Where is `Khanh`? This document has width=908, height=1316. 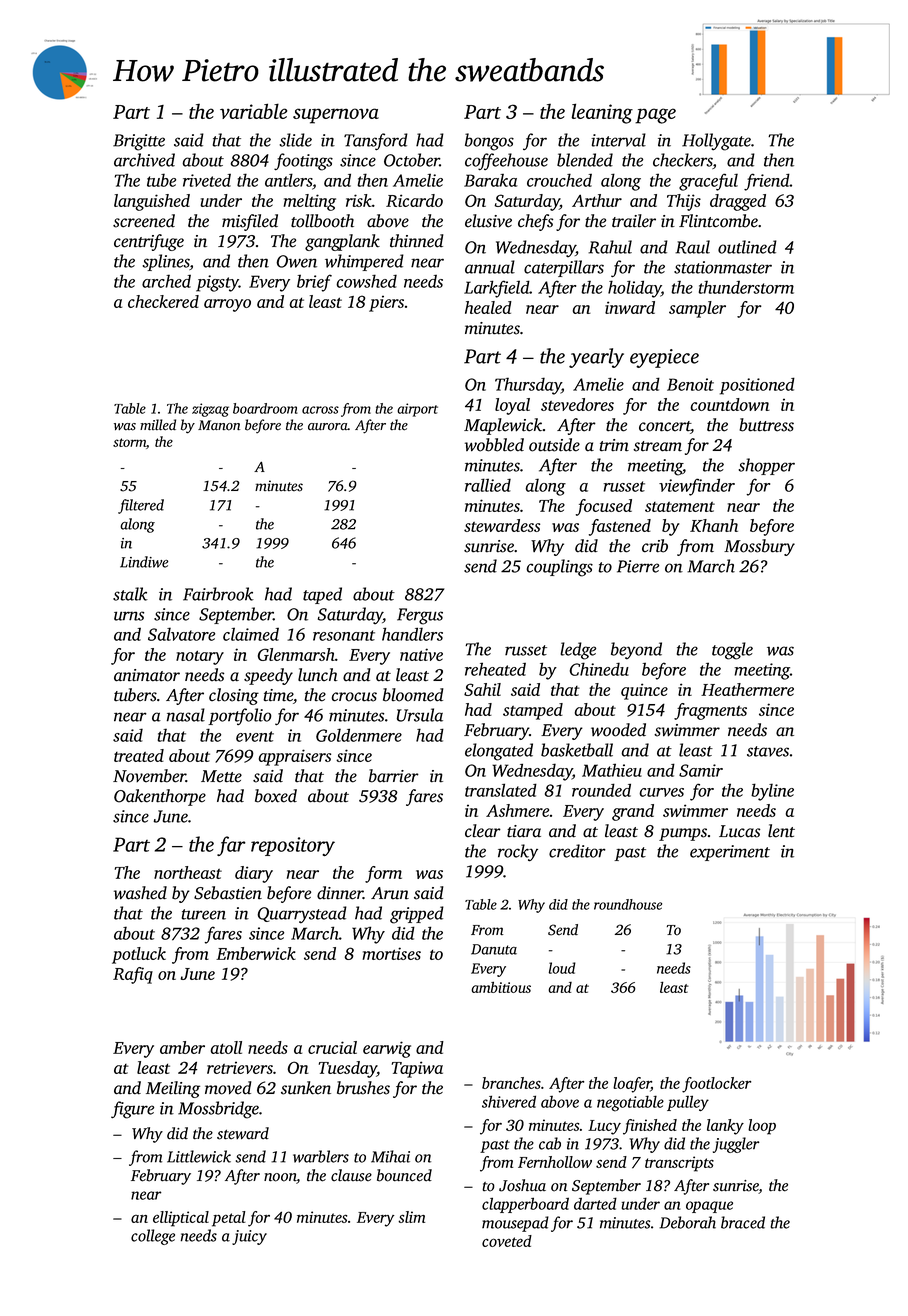 Khanh is located at coordinates (714, 525).
